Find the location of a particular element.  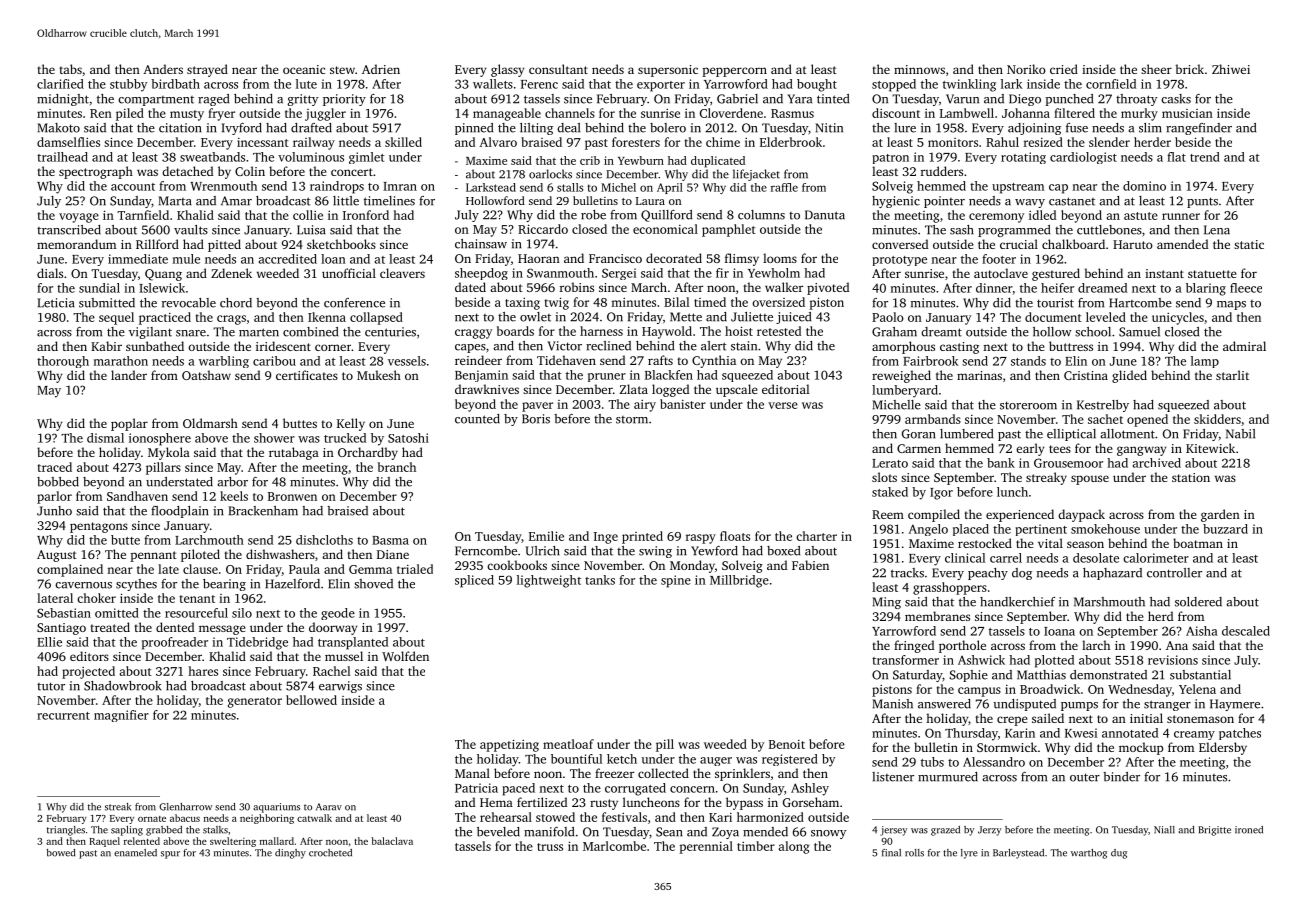

transformer is located at coordinates (905, 660).
